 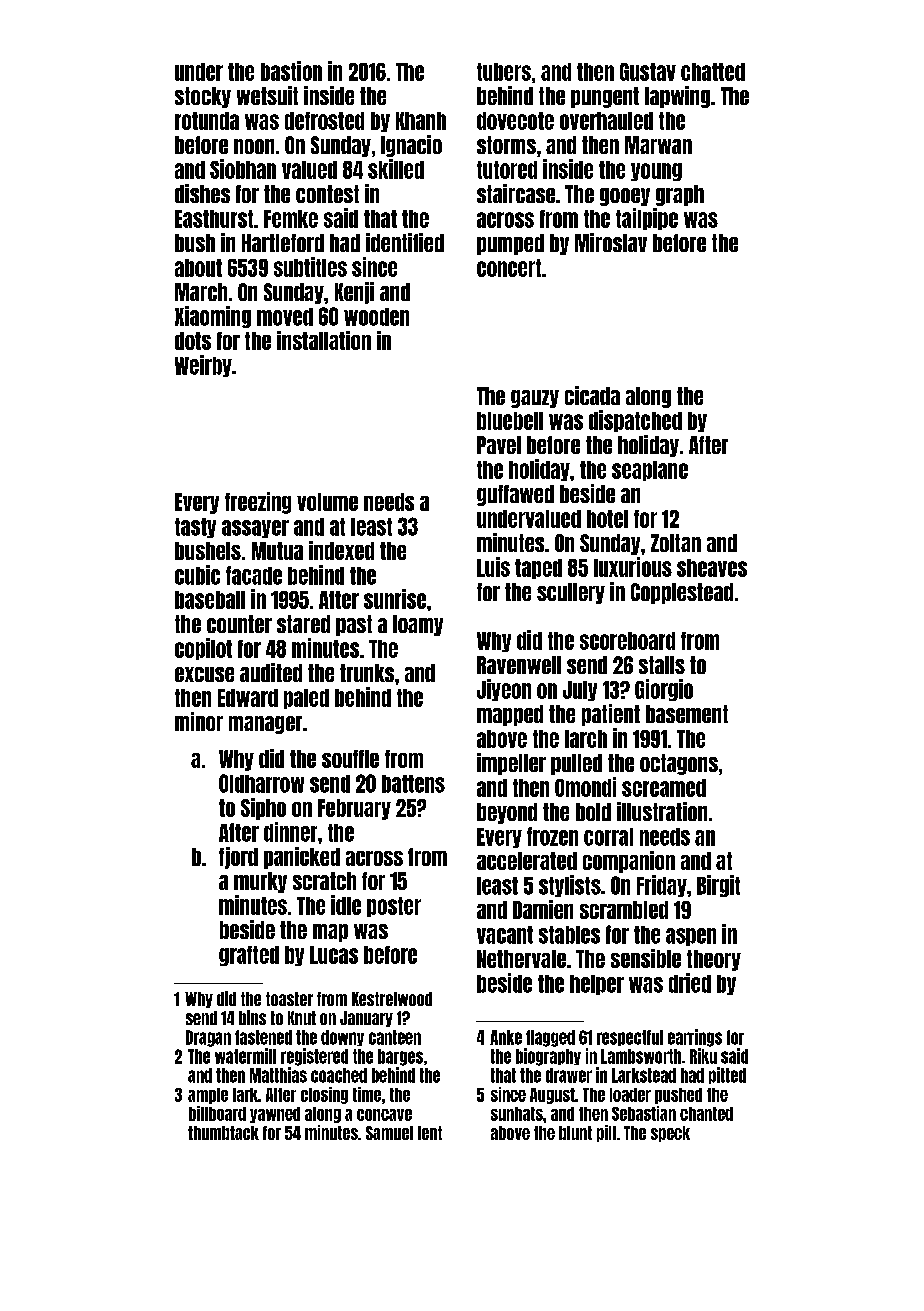 I want to click on vacant, so click(x=505, y=935).
